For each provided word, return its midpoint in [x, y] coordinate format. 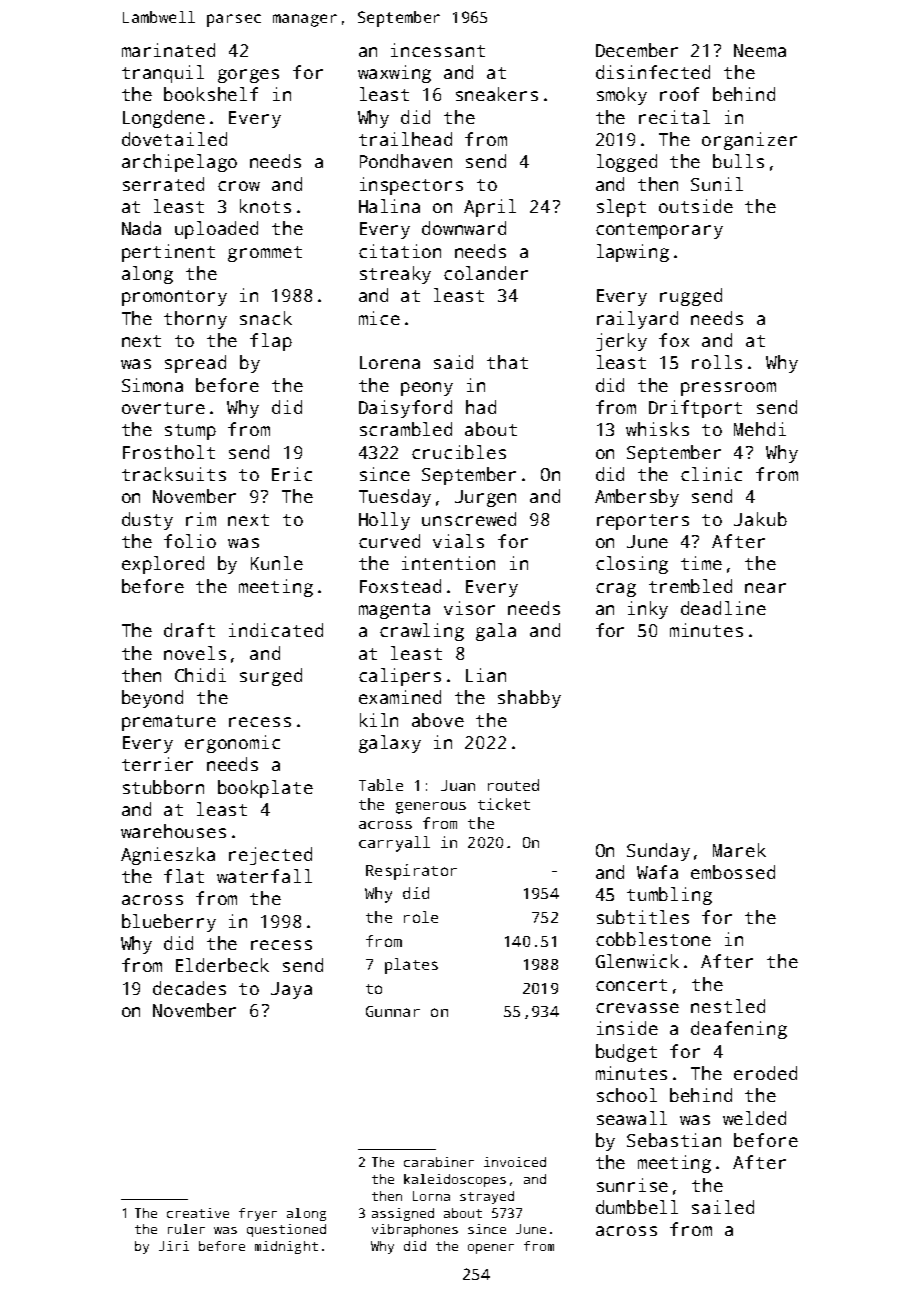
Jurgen [485, 498]
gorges [248, 76]
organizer [749, 141]
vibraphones [415, 1230]
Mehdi [760, 429]
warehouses [173, 831]
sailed [723, 1207]
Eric [292, 474]
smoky [622, 96]
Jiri [174, 1246]
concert [631, 985]
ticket [504, 804]
